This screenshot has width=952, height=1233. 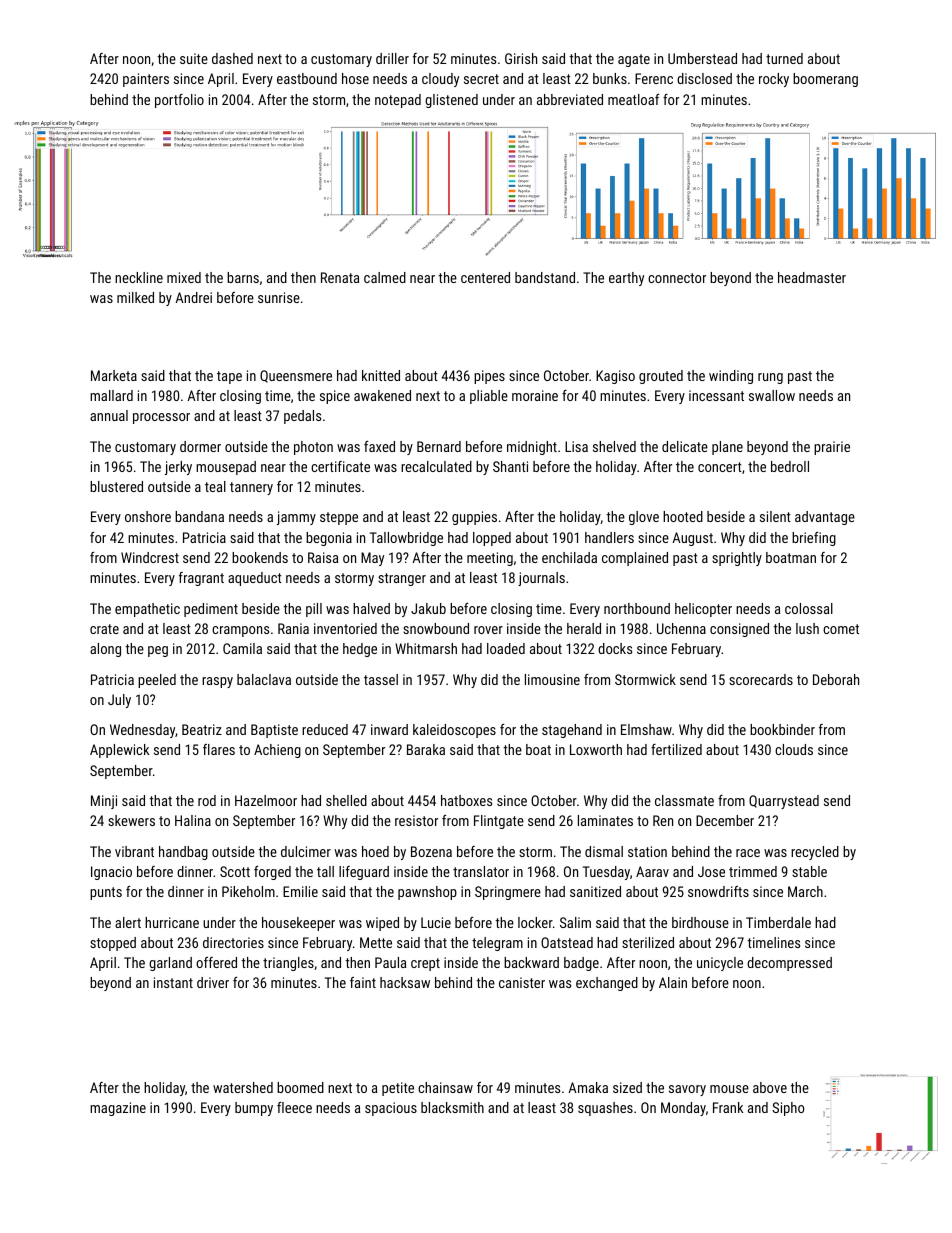 What do you see at coordinates (232, 58) in the screenshot?
I see `dashed` at bounding box center [232, 58].
